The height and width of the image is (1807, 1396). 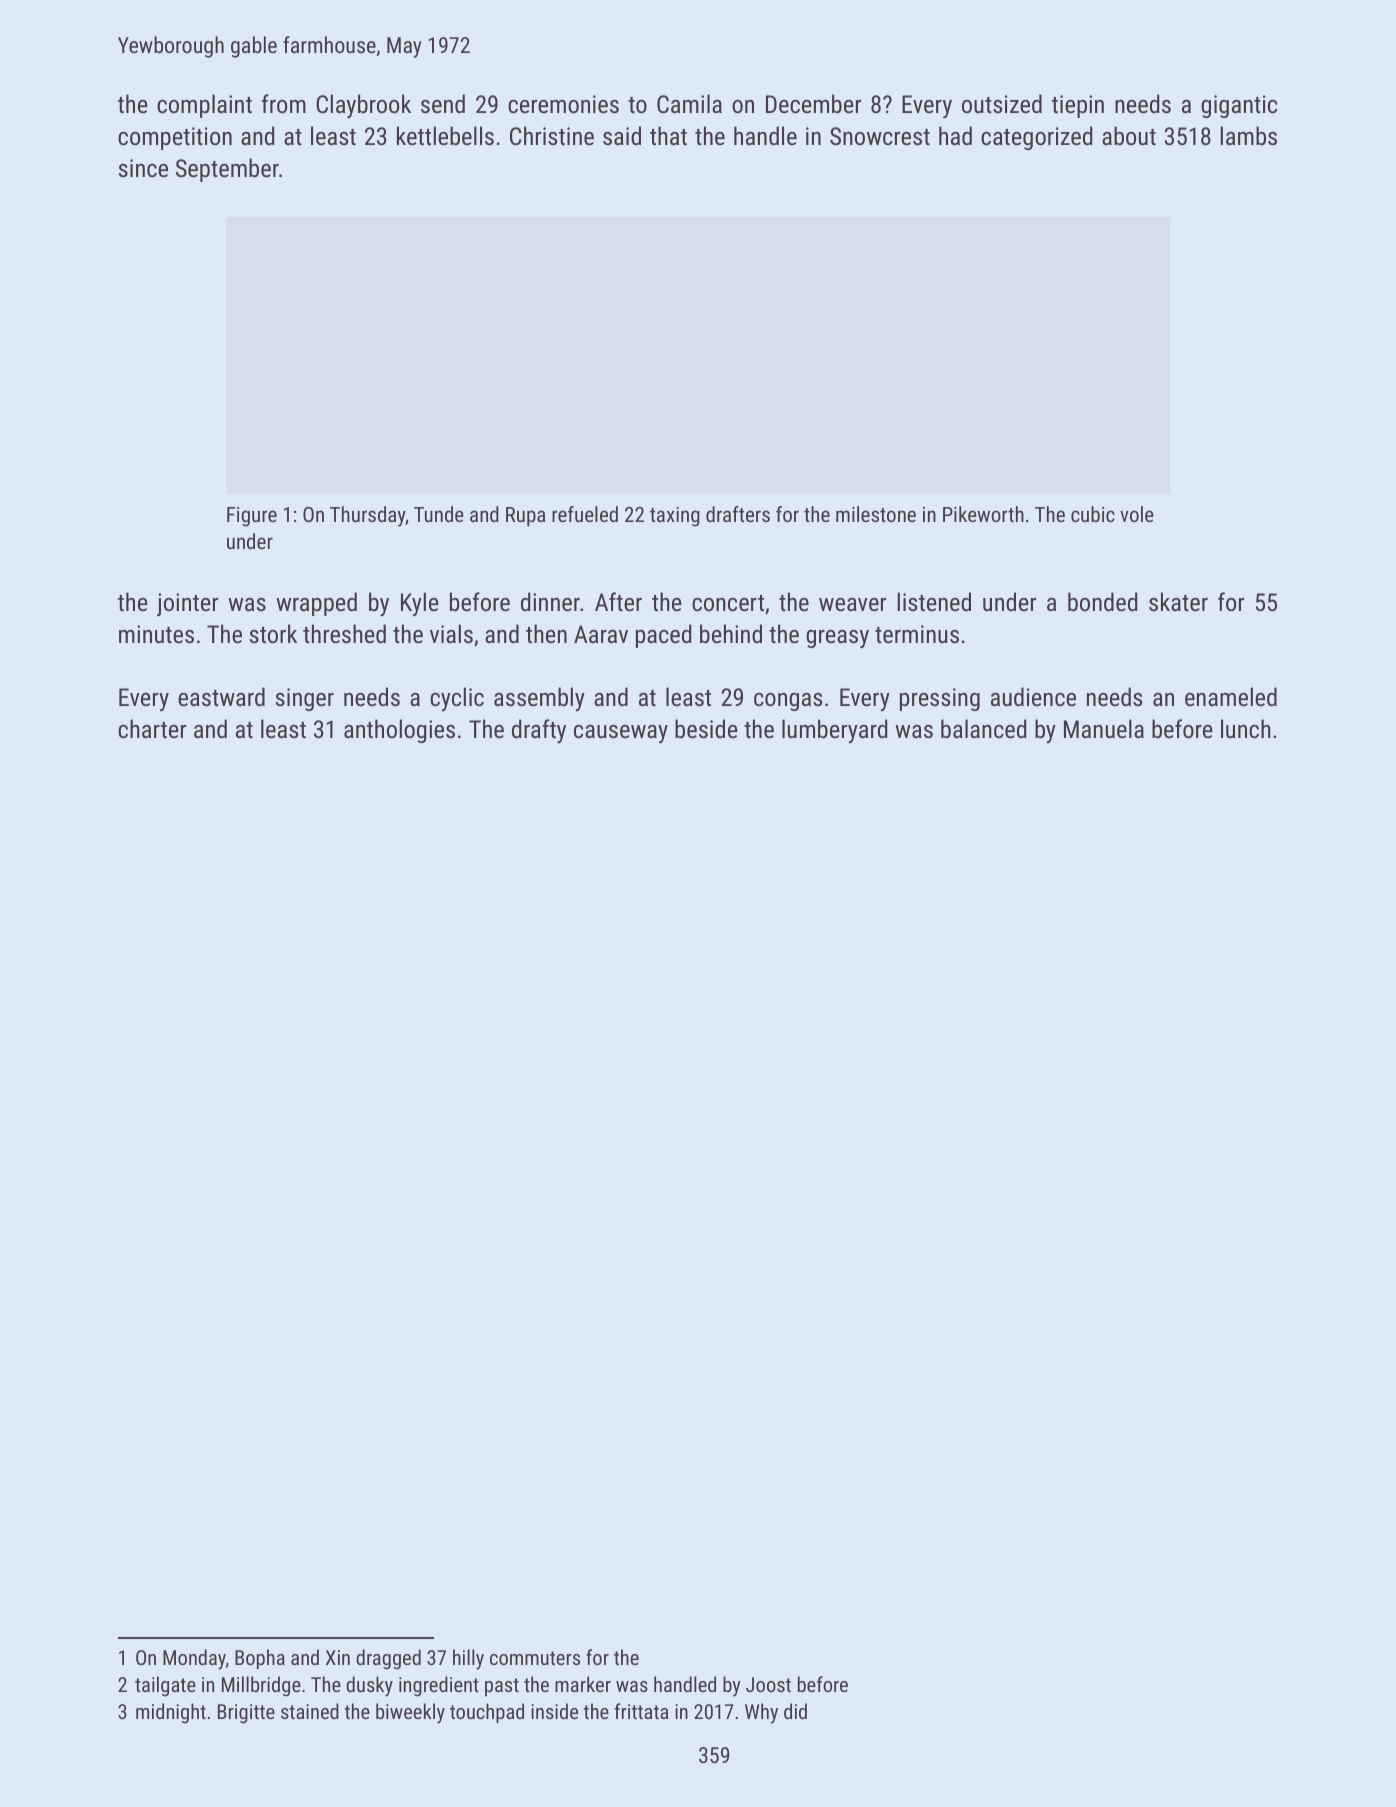 What do you see at coordinates (641, 1711) in the image?
I see `frittata` at bounding box center [641, 1711].
